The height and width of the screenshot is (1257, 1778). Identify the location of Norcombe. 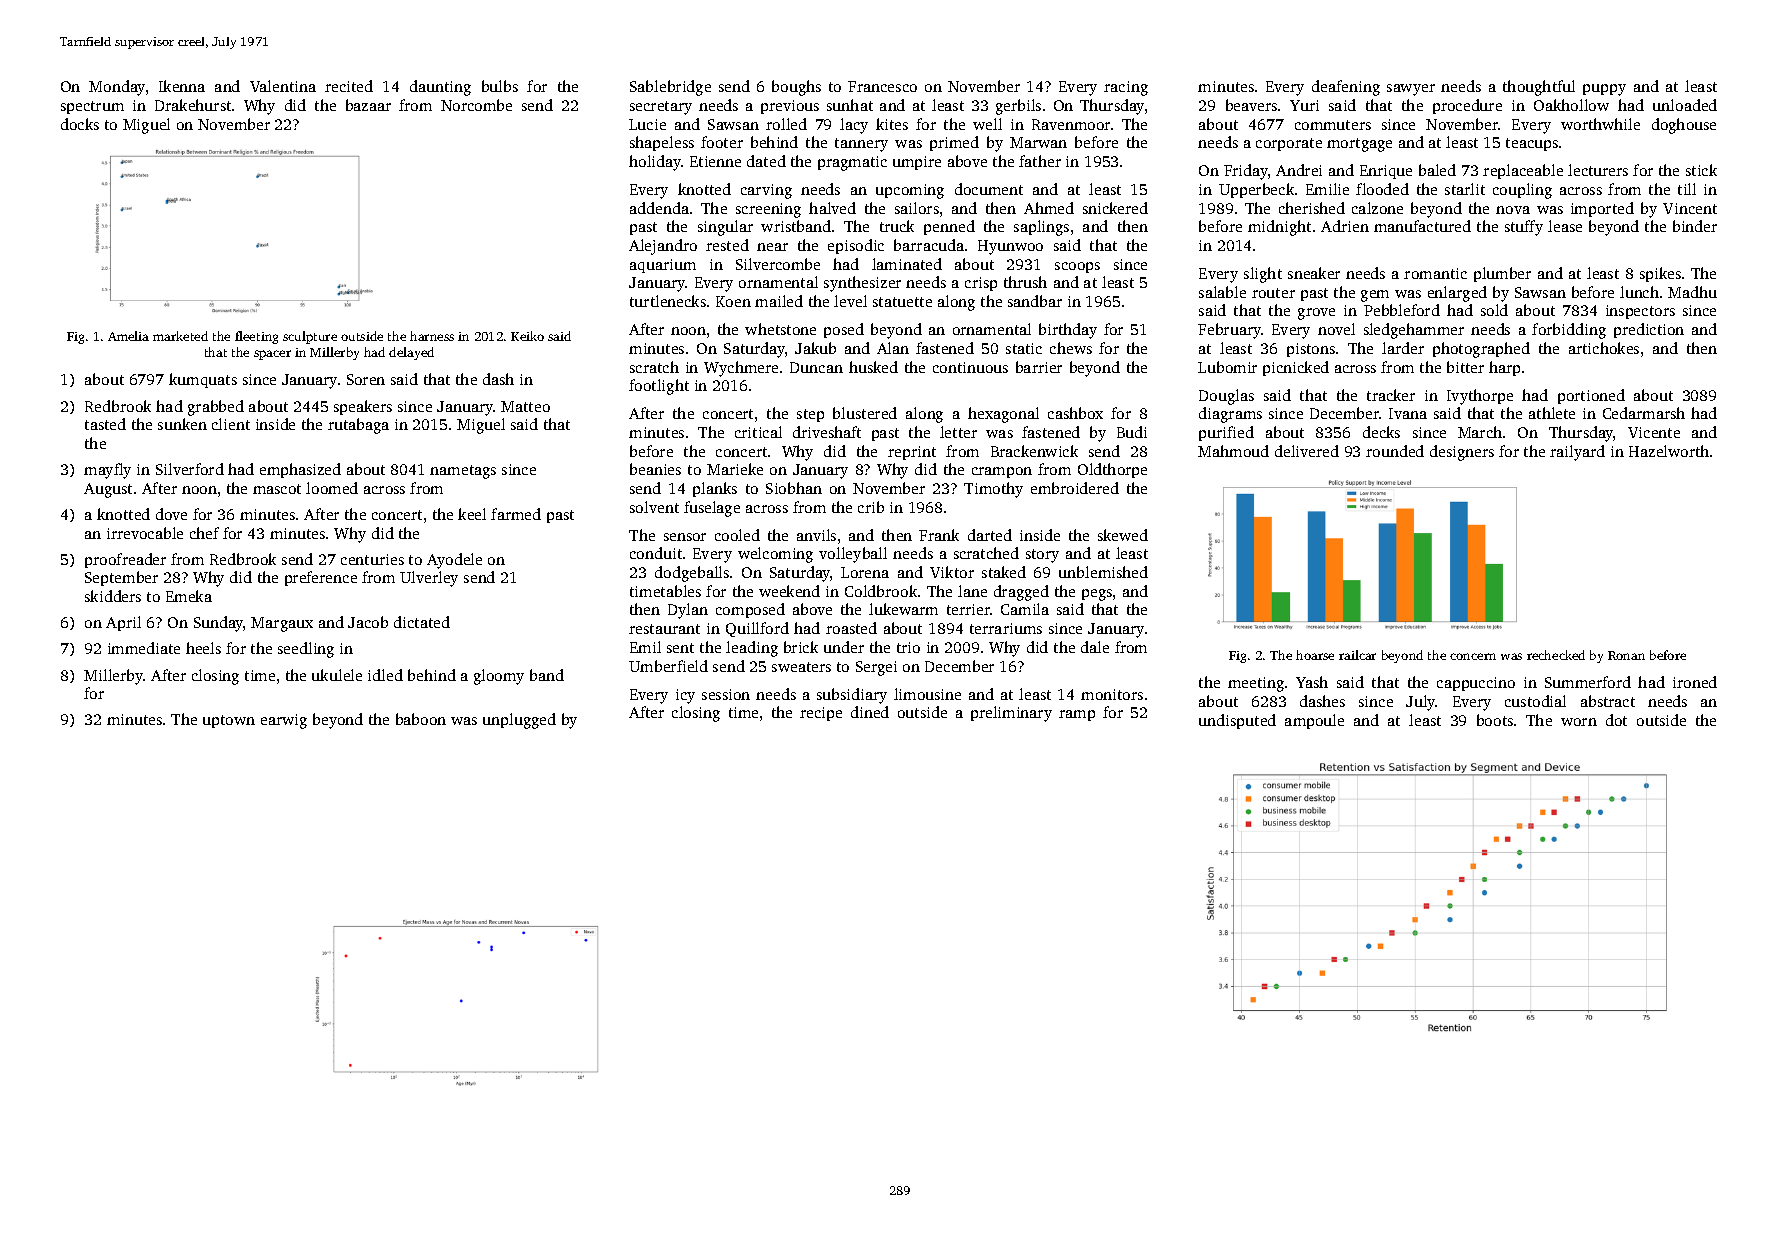
(476, 105).
